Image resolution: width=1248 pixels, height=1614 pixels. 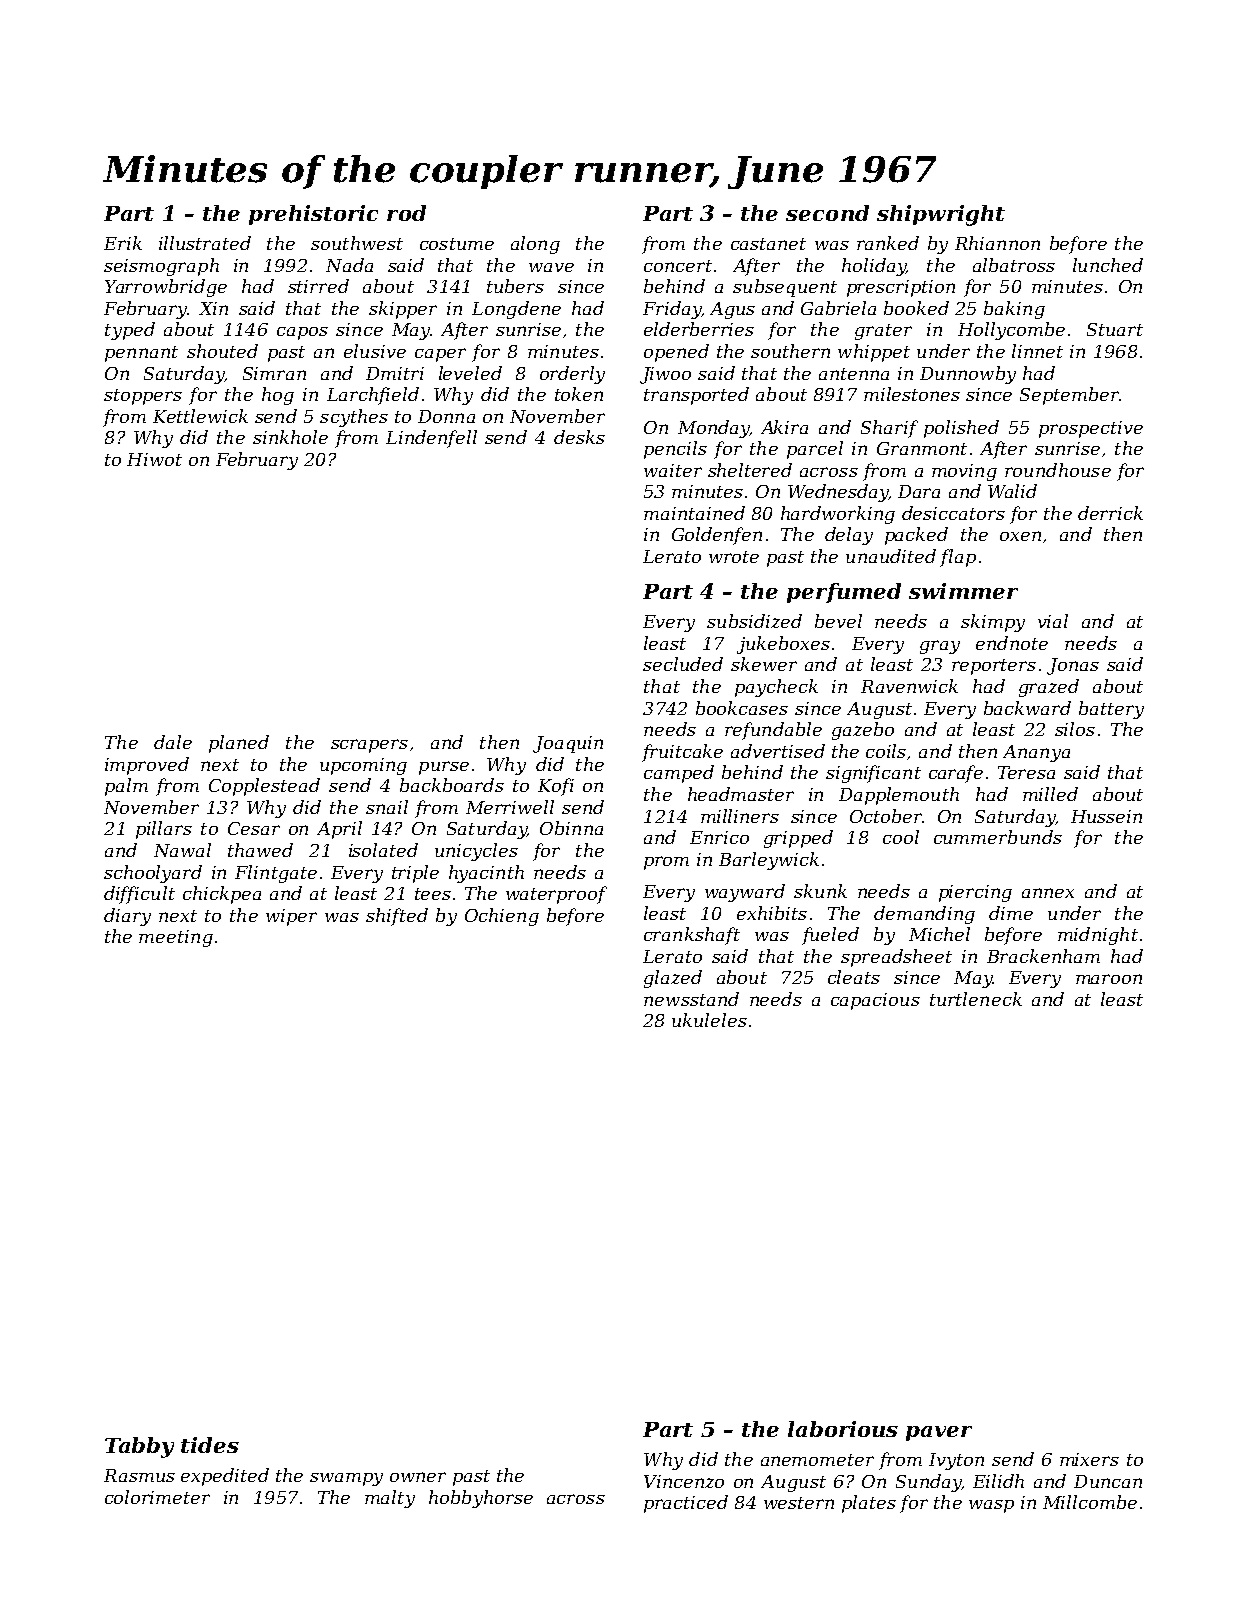 I want to click on secluded, so click(x=683, y=664).
